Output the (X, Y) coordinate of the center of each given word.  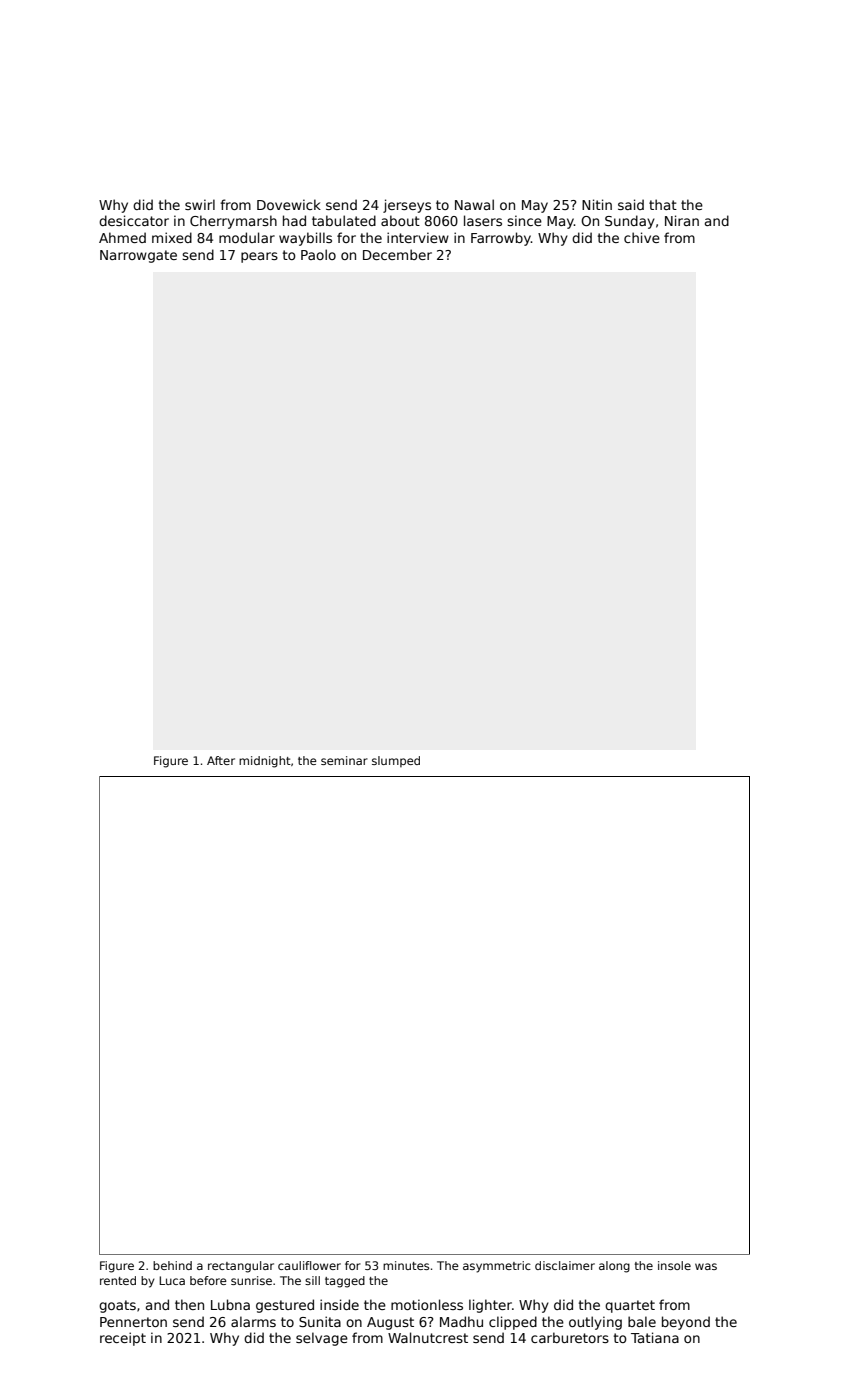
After (221, 760)
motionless (427, 1304)
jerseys (407, 206)
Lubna (230, 1304)
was (706, 1266)
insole (674, 1265)
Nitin (597, 204)
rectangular (241, 1267)
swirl (200, 204)
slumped (396, 761)
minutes (406, 1265)
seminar (344, 760)
